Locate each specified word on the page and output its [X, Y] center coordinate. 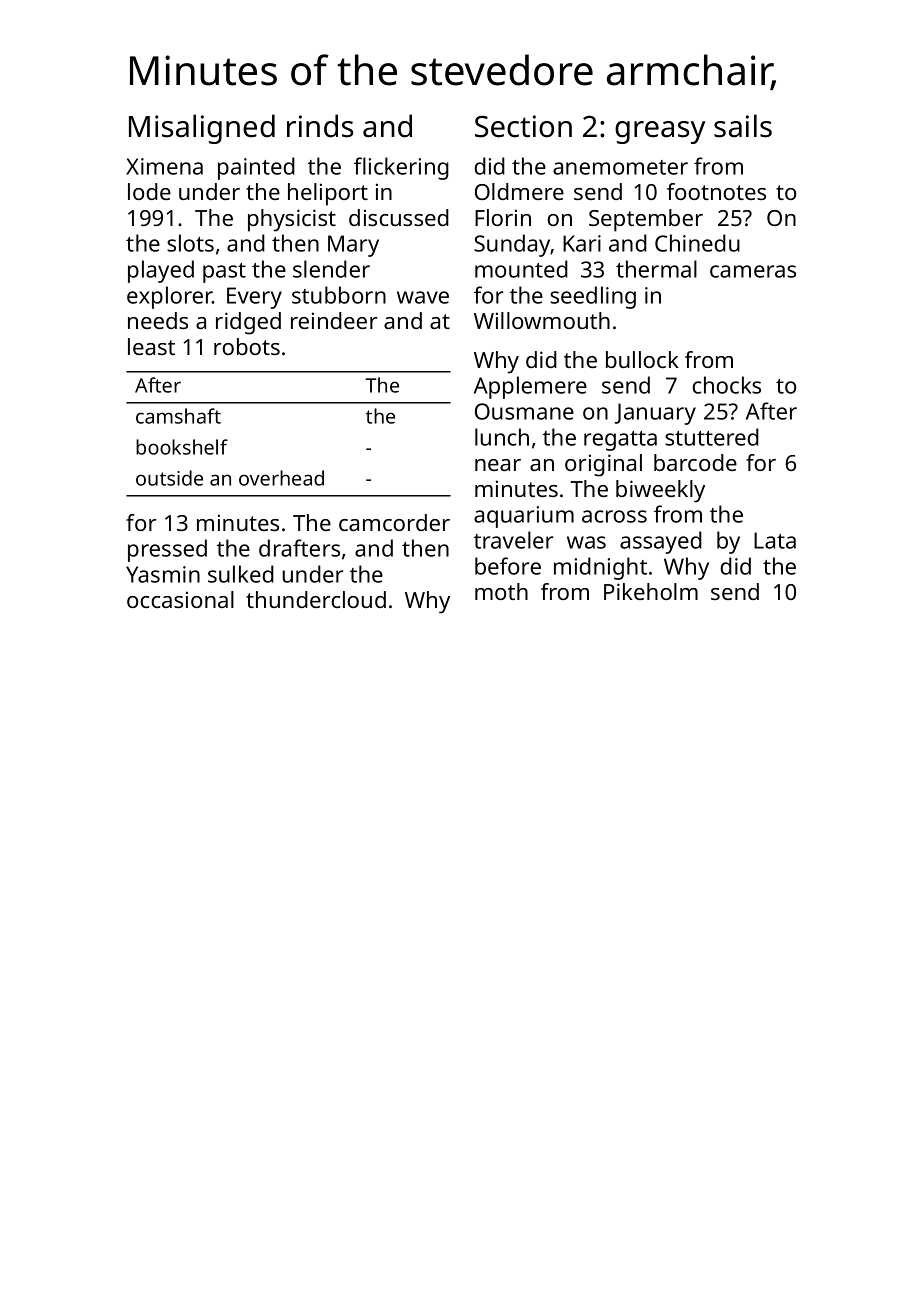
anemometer [620, 167]
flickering [401, 168]
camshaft [178, 416]
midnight [600, 568]
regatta [620, 441]
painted [256, 168]
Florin [503, 217]
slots [190, 243]
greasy [660, 132]
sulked [241, 574]
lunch [502, 437]
